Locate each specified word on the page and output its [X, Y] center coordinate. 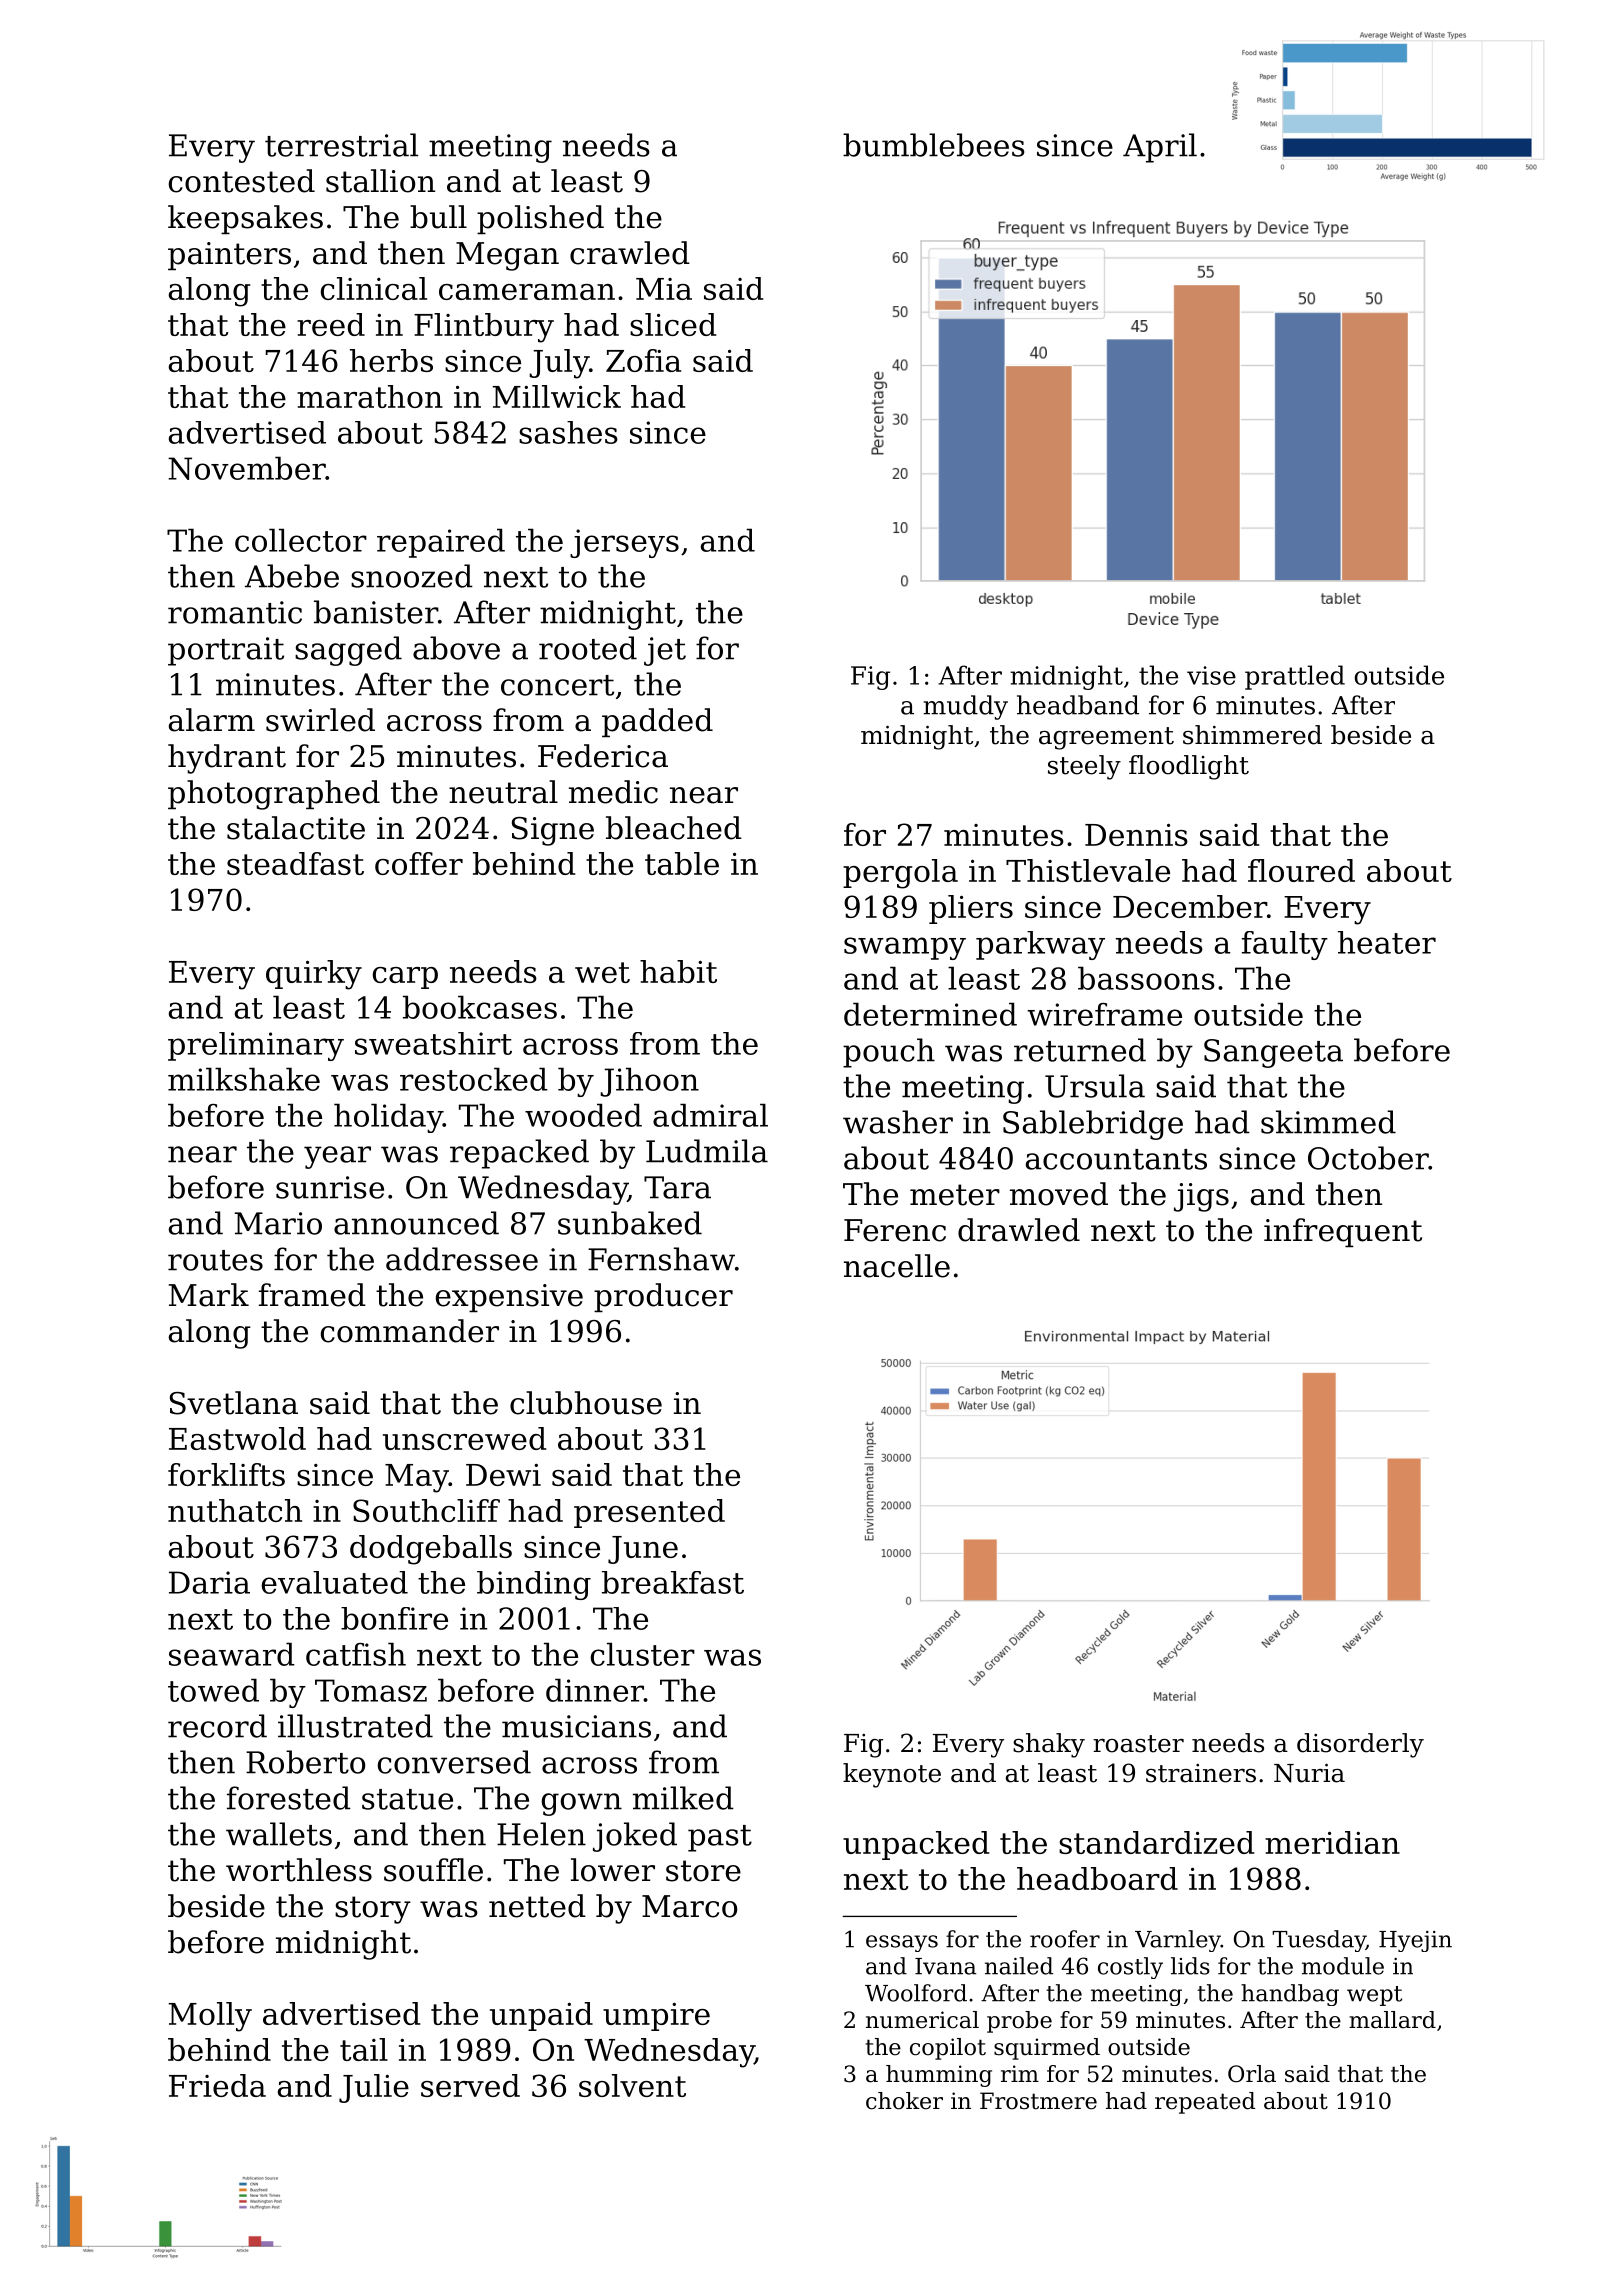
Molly [210, 2017]
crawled [630, 253]
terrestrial [341, 145]
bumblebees [934, 145]
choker [904, 2101]
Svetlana [234, 1403]
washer [898, 1122]
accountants [1116, 1159]
